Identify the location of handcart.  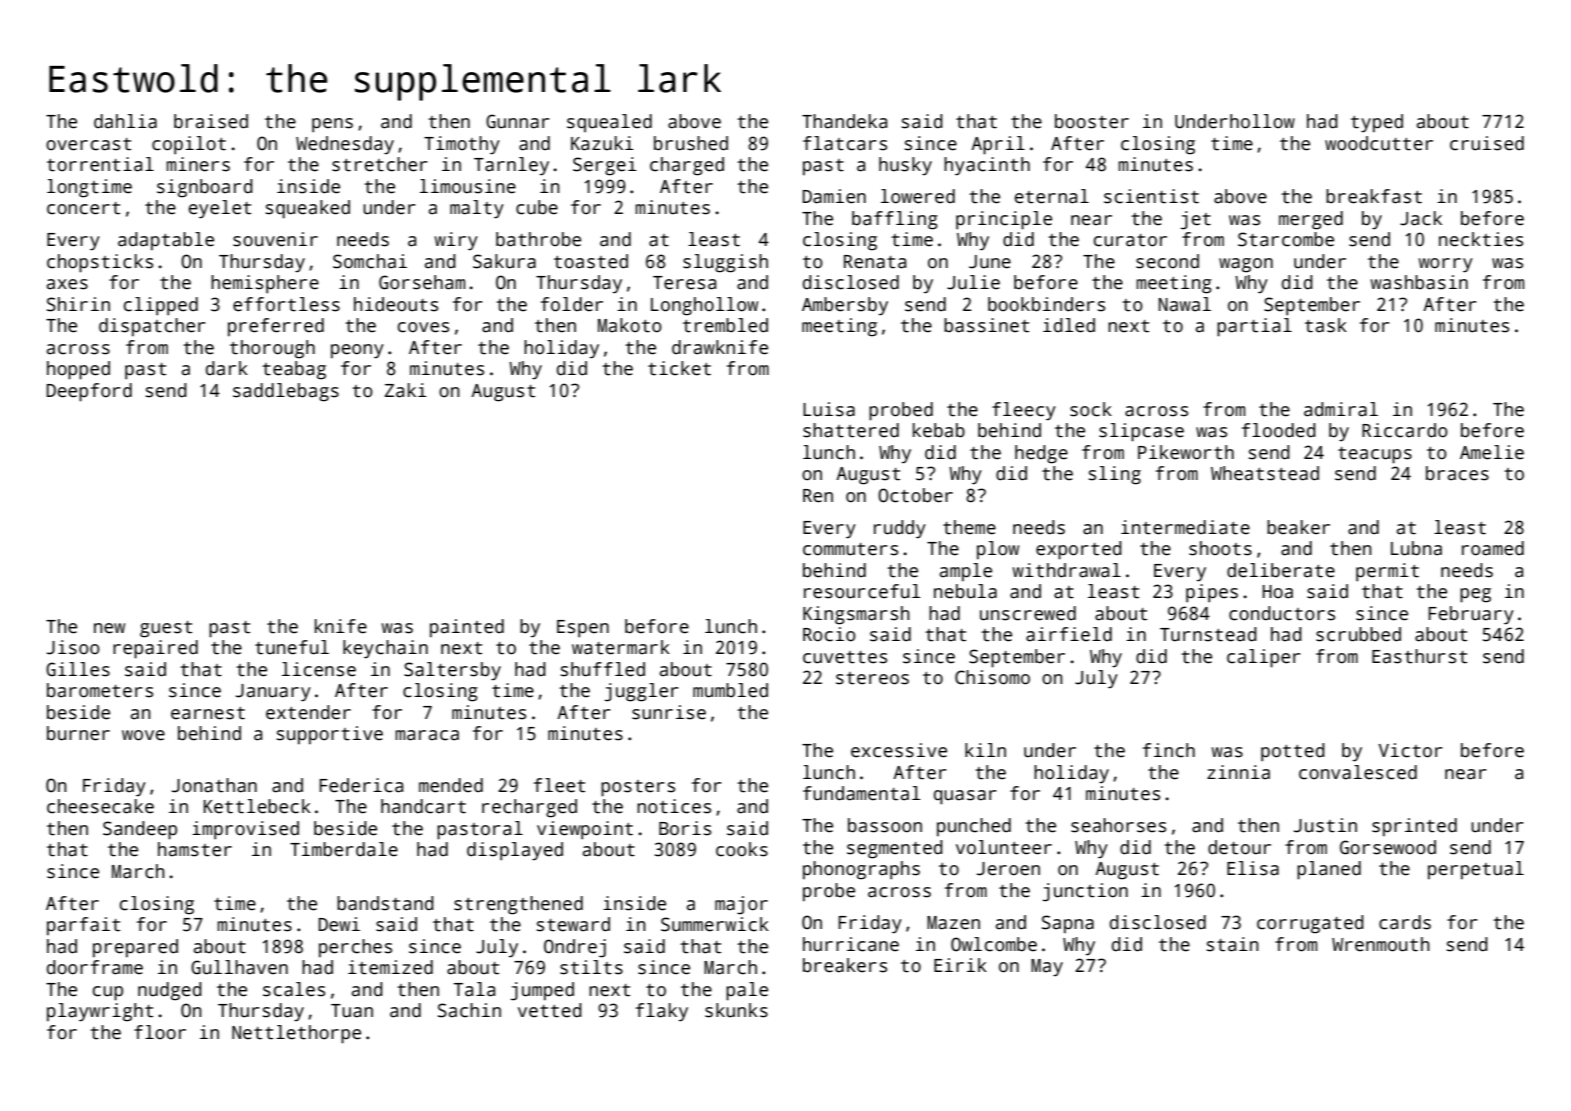
(423, 806).
